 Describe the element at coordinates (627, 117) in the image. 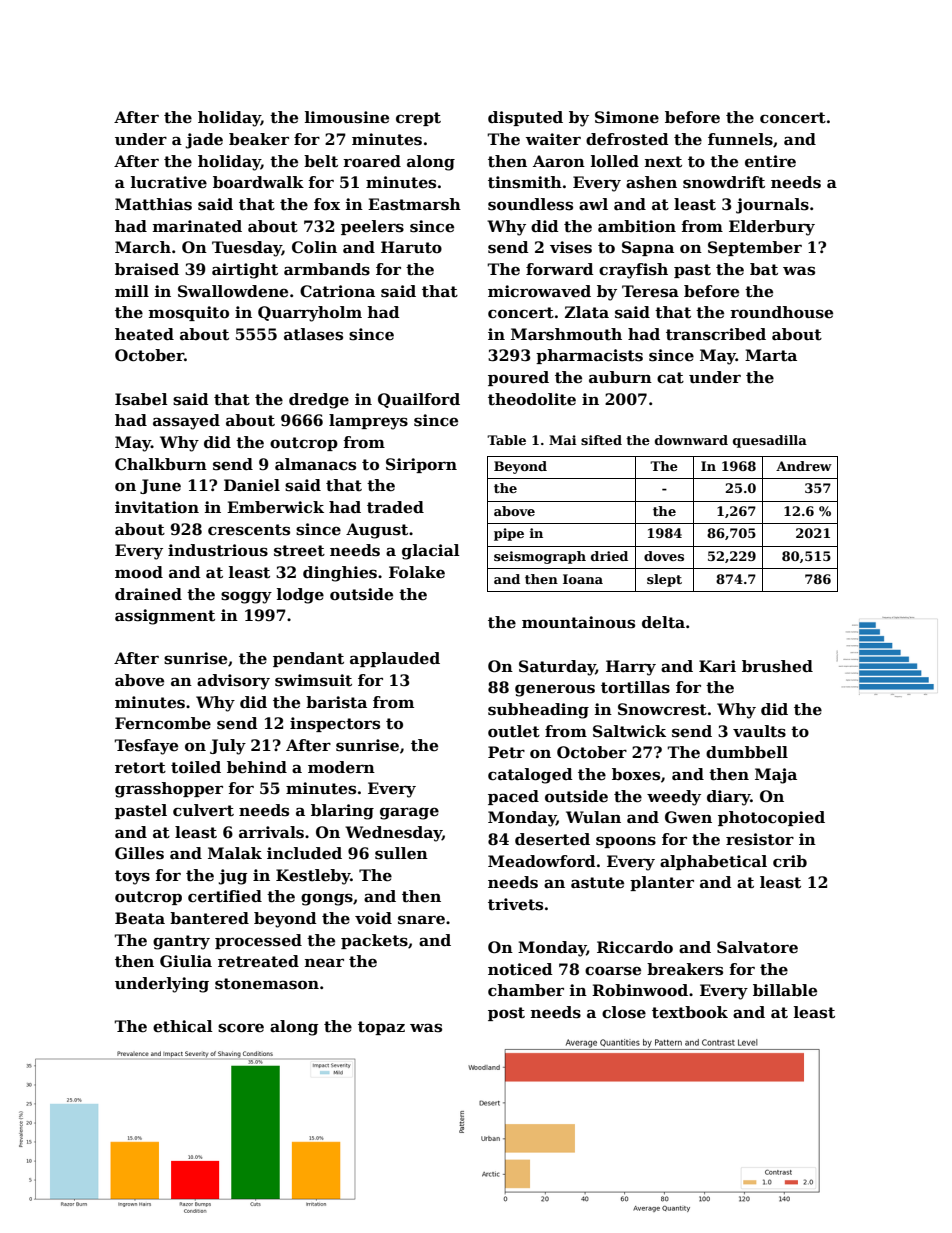

I see `Simone` at that location.
